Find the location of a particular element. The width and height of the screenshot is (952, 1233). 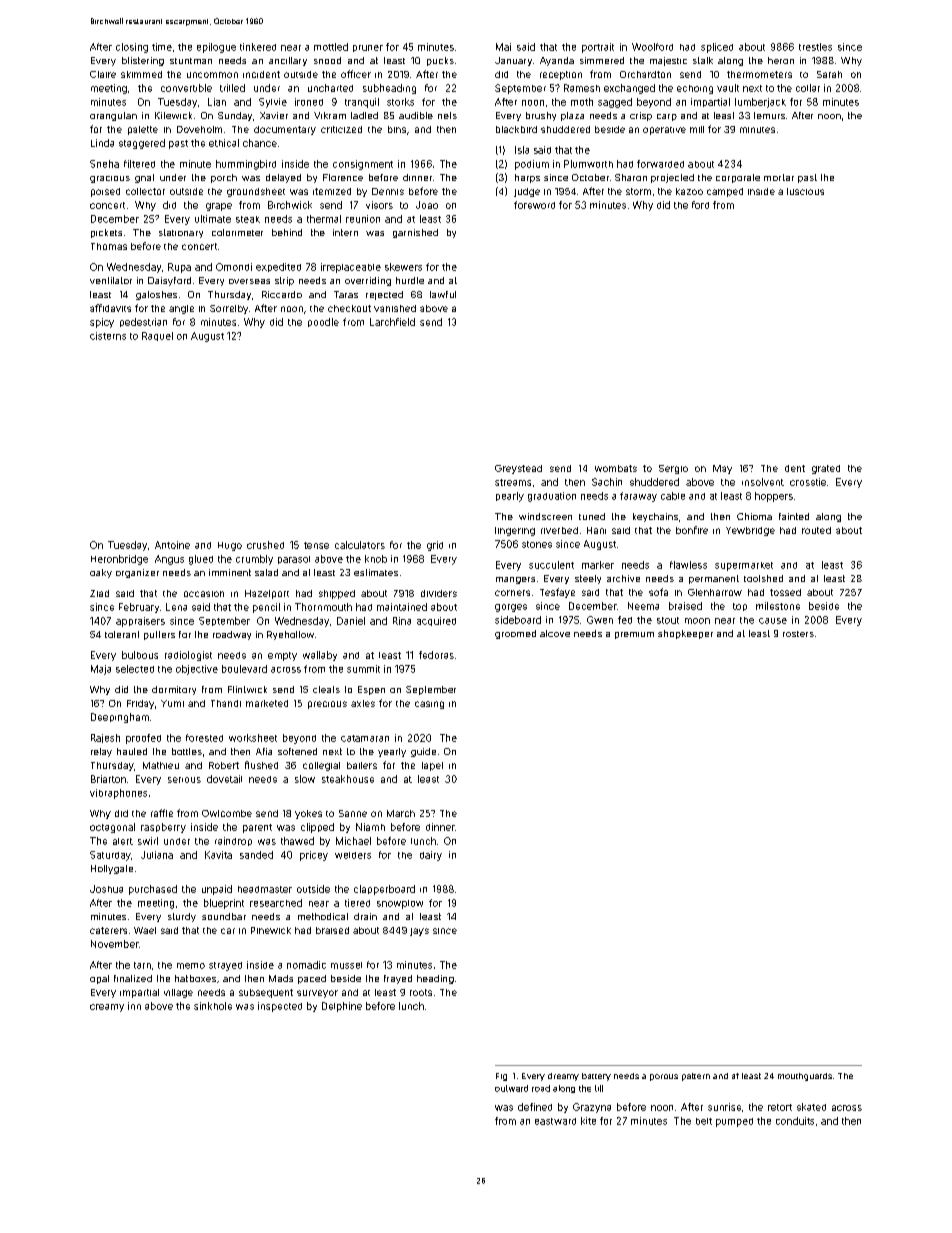

inspected is located at coordinates (280, 1007).
